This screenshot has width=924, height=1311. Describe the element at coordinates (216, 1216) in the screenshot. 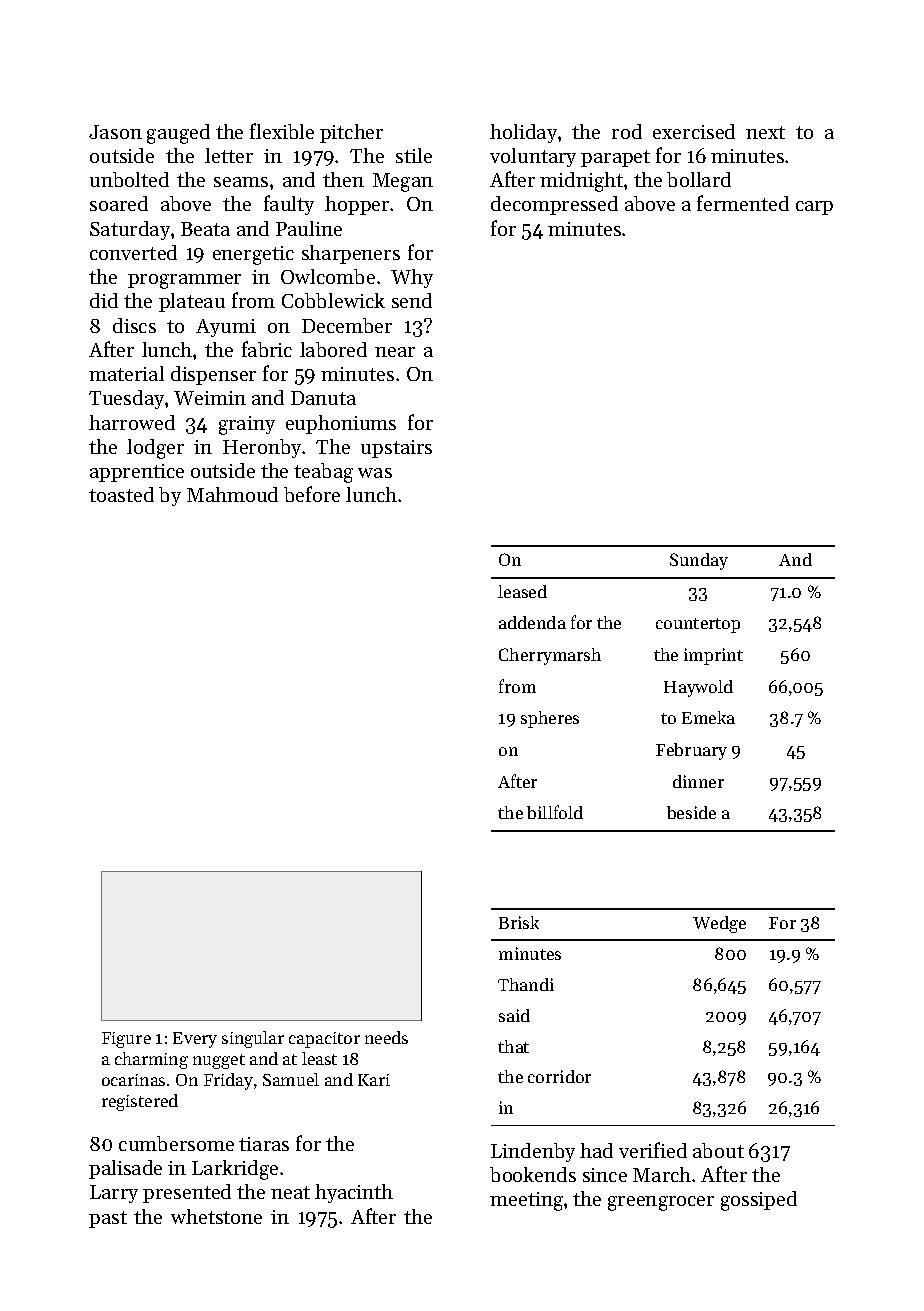

I see `whetstone` at that location.
